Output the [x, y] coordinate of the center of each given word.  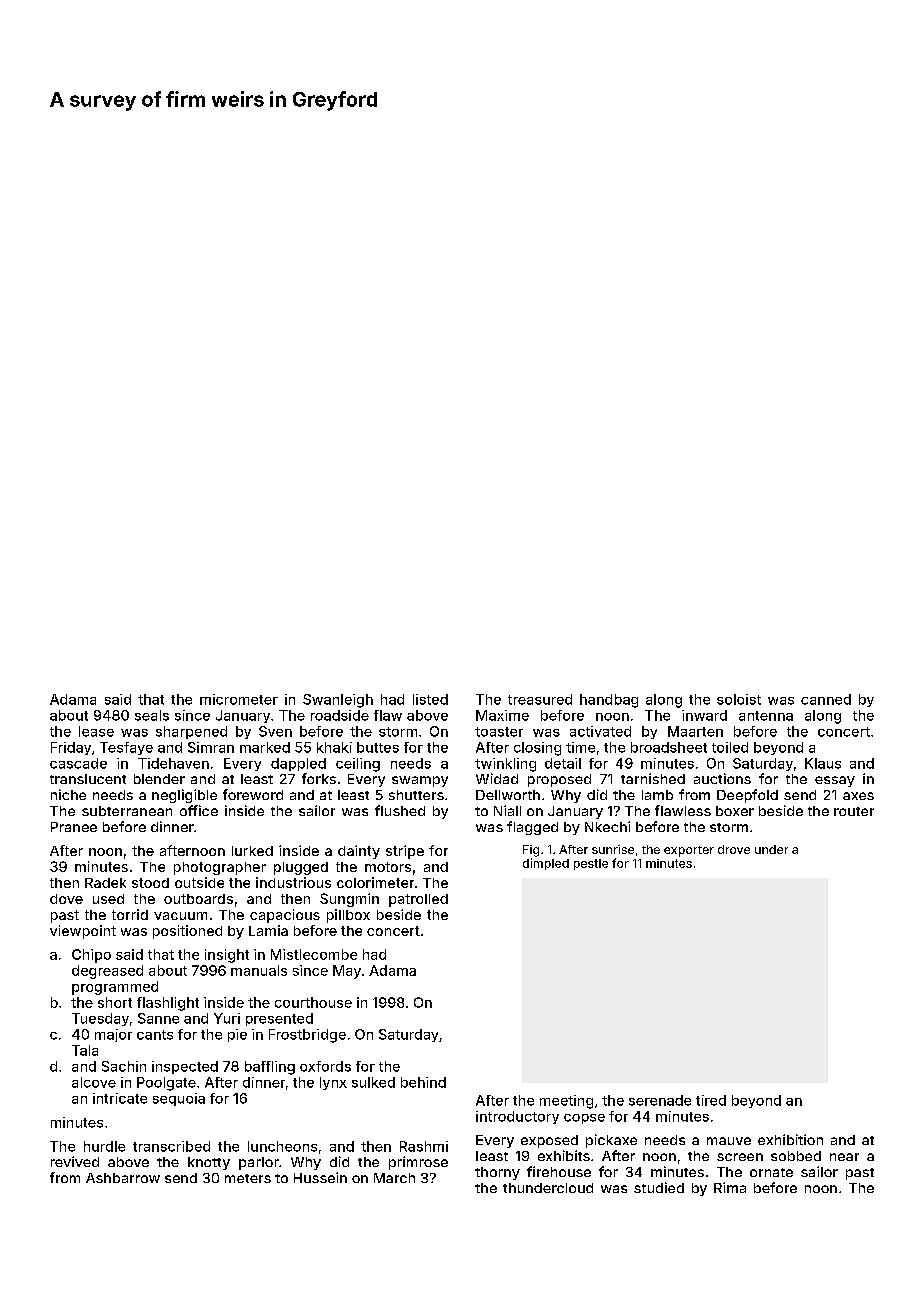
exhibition [790, 1139]
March [394, 1178]
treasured [540, 699]
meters [248, 1178]
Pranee [74, 827]
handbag [609, 701]
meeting [566, 1102]
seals [152, 715]
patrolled [418, 900]
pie [237, 1035]
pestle [591, 864]
